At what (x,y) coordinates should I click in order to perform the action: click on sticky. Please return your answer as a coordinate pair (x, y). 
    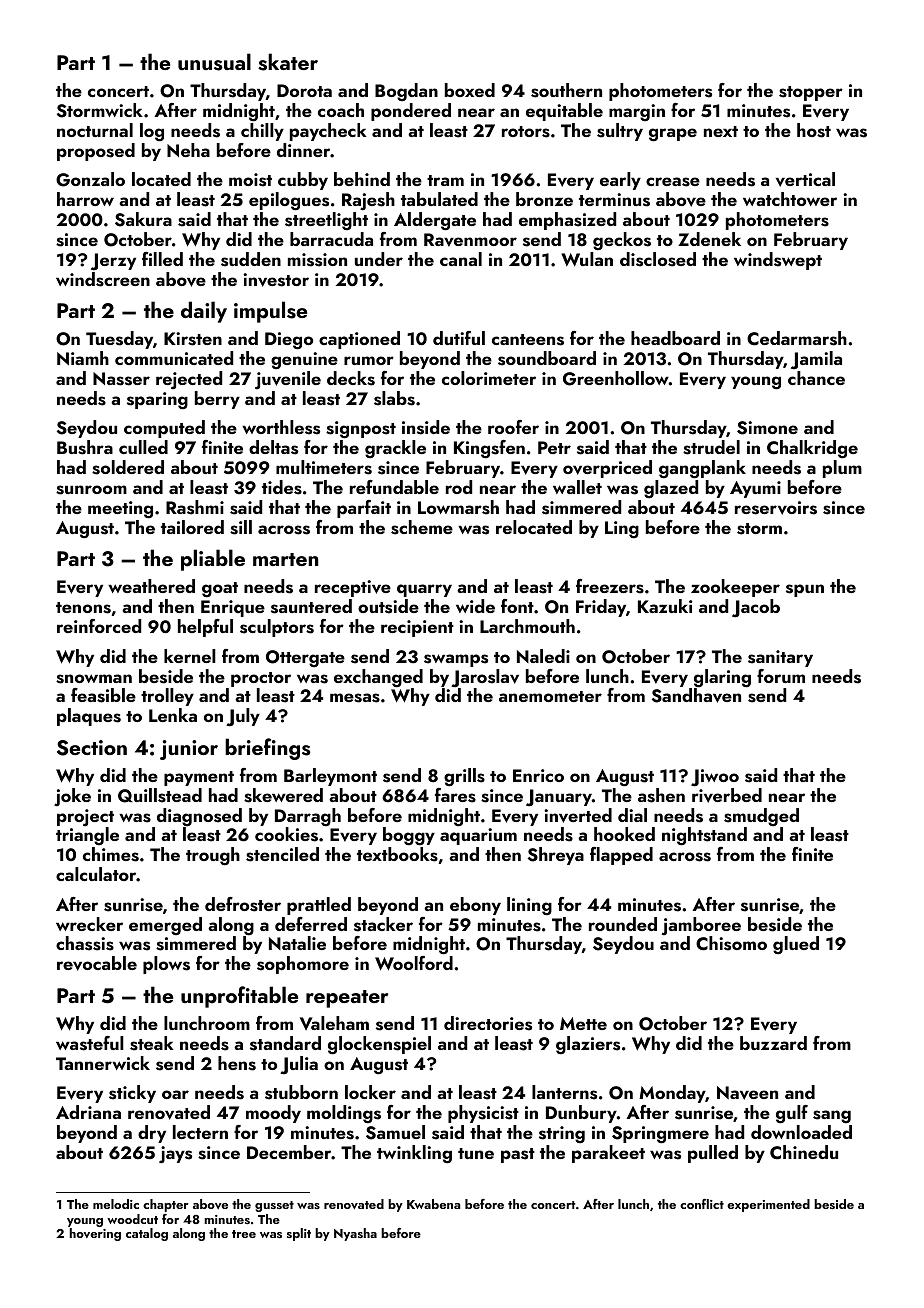
    Looking at the image, I should click on (132, 1094).
